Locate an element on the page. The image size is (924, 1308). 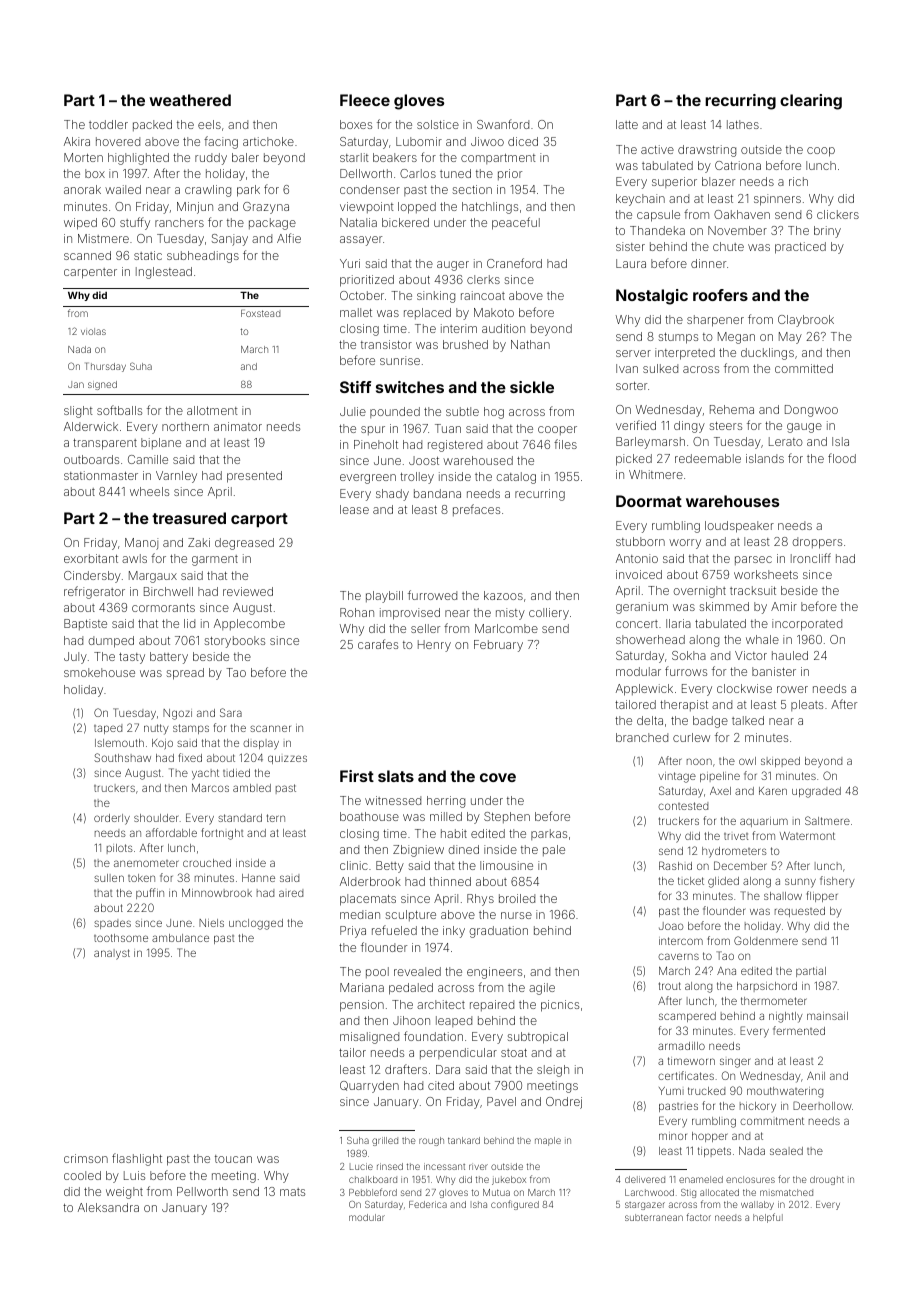
Joost is located at coordinates (424, 460).
